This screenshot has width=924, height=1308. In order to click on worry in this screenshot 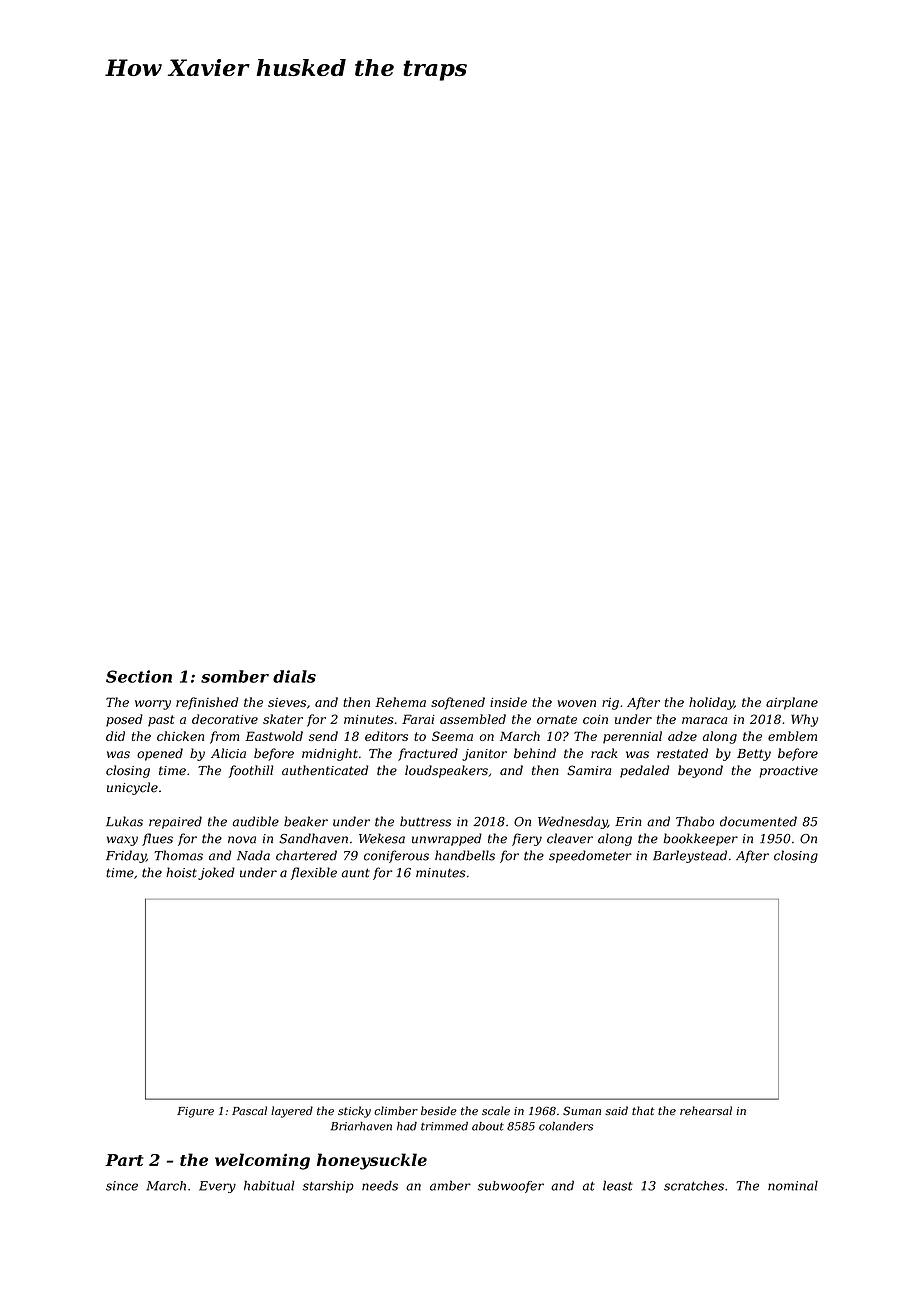, I will do `click(153, 705)`.
